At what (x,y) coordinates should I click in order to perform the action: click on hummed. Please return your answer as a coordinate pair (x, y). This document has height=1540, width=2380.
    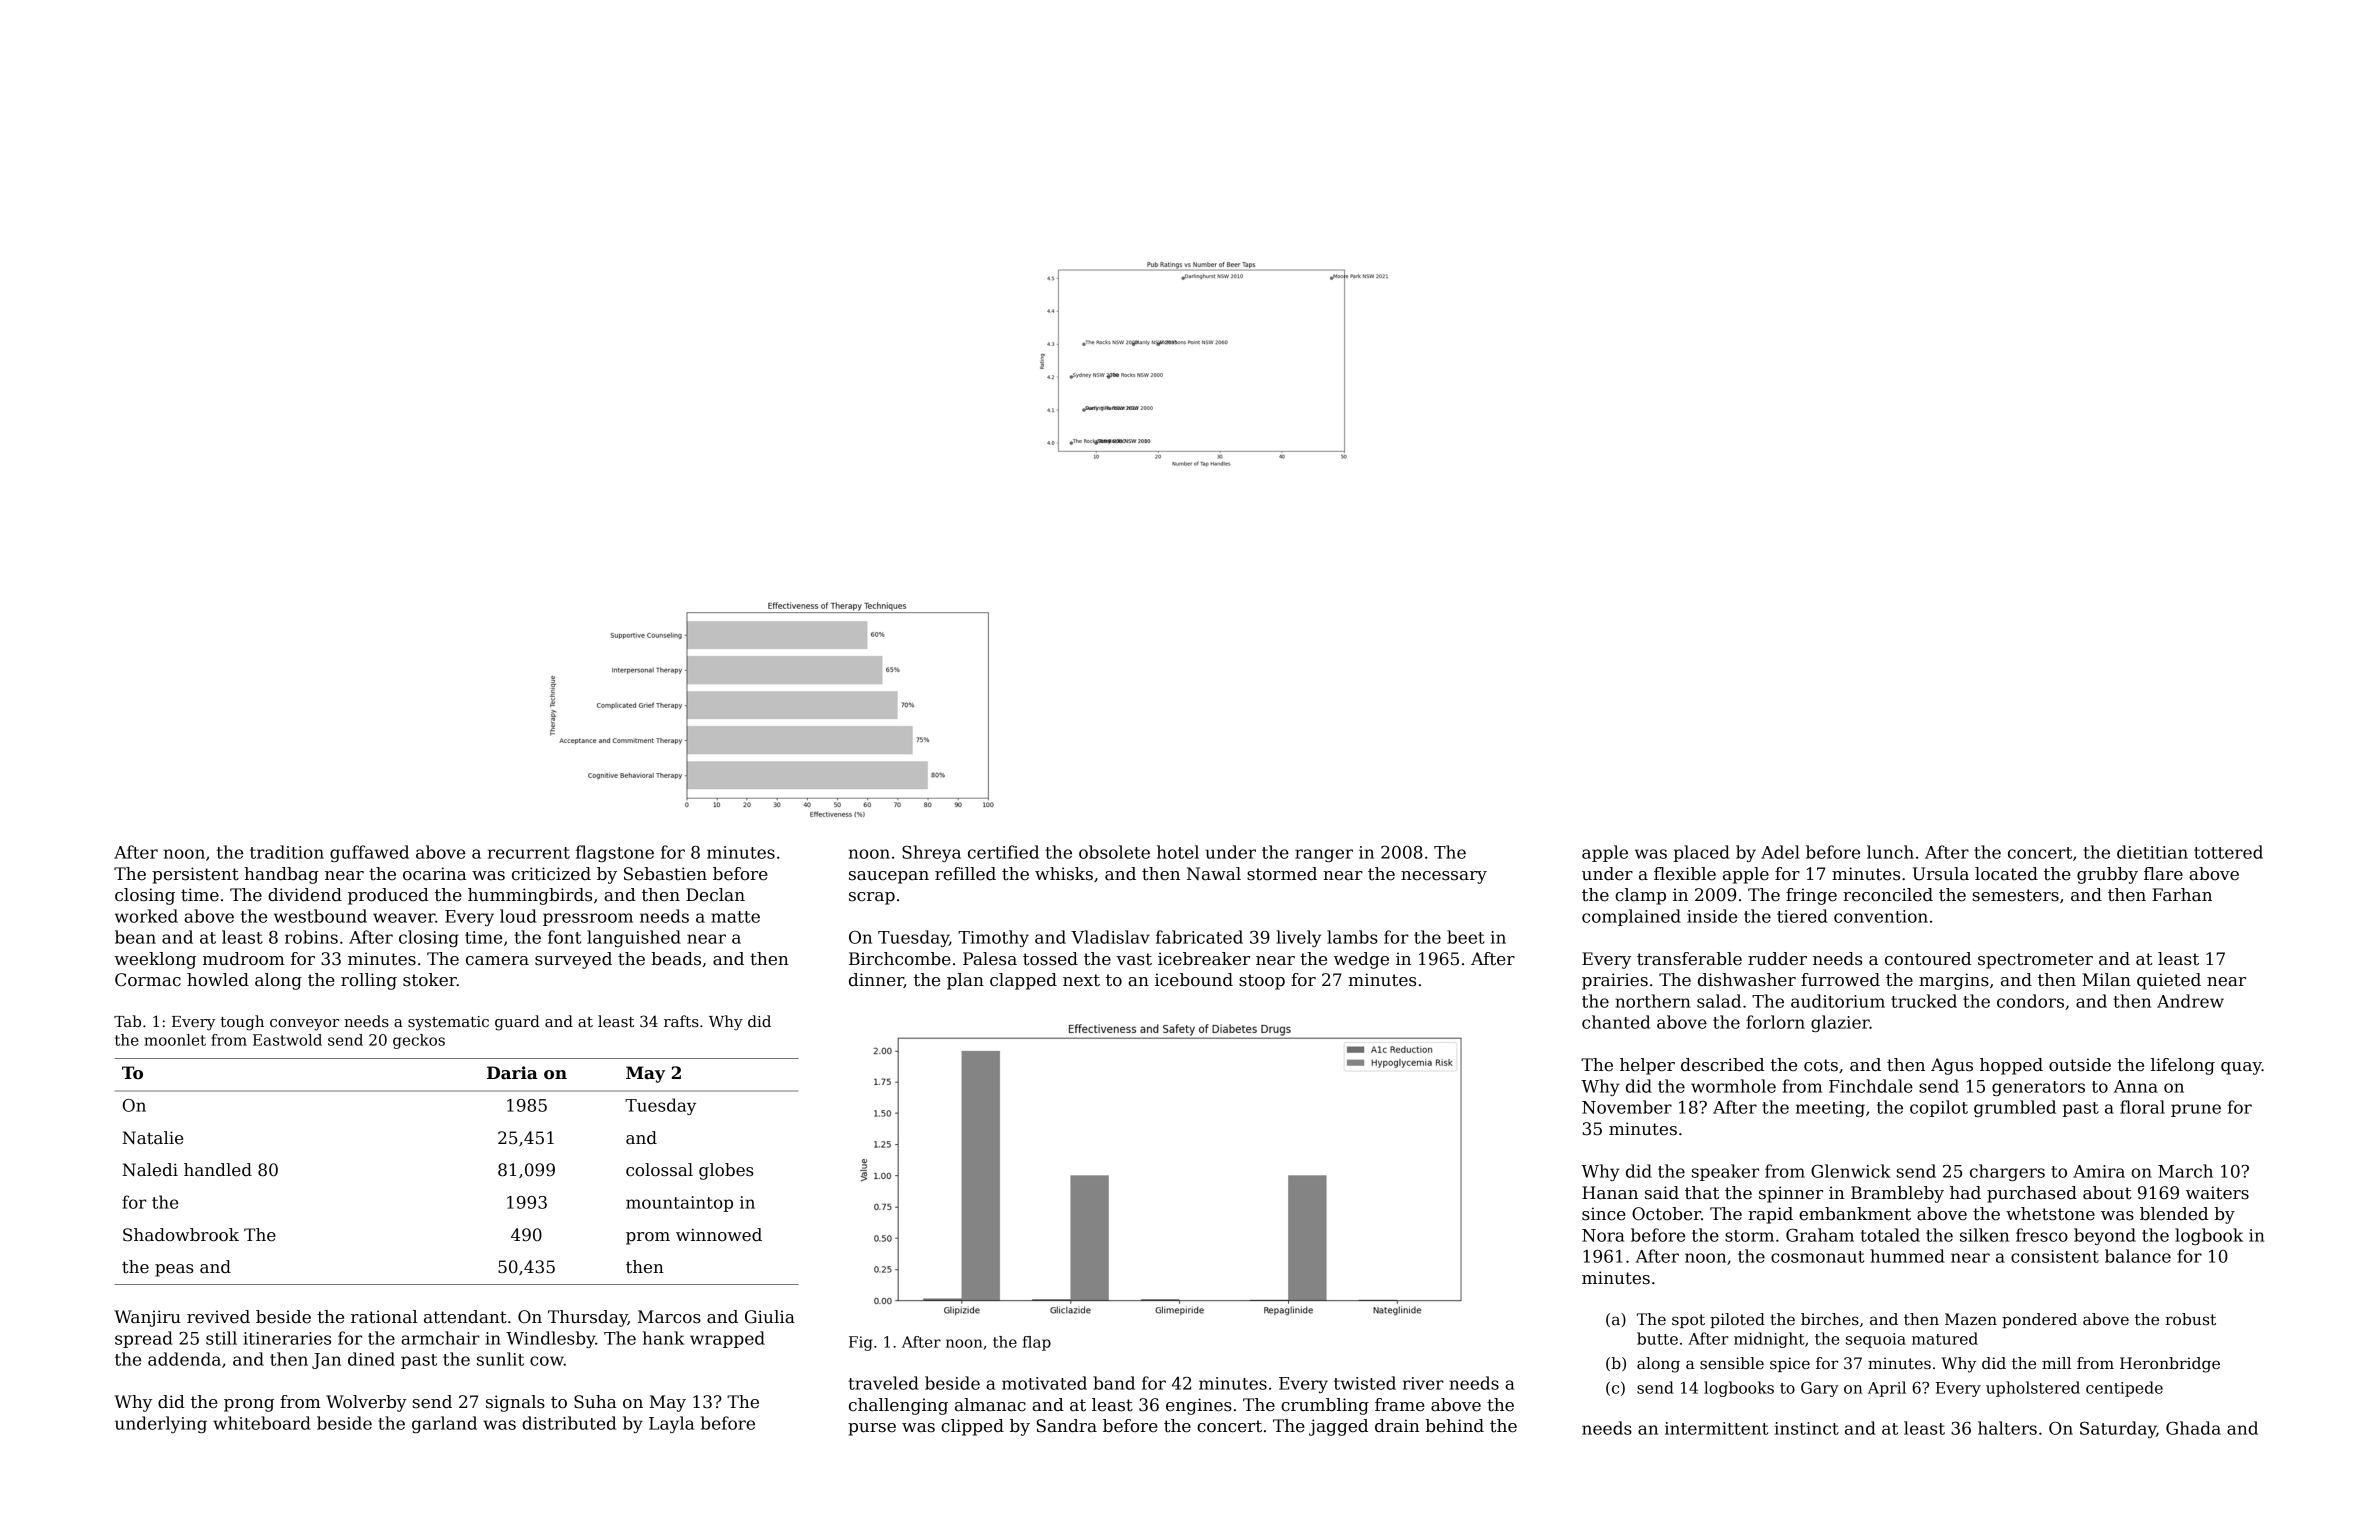
    Looking at the image, I should click on (1907, 1256).
